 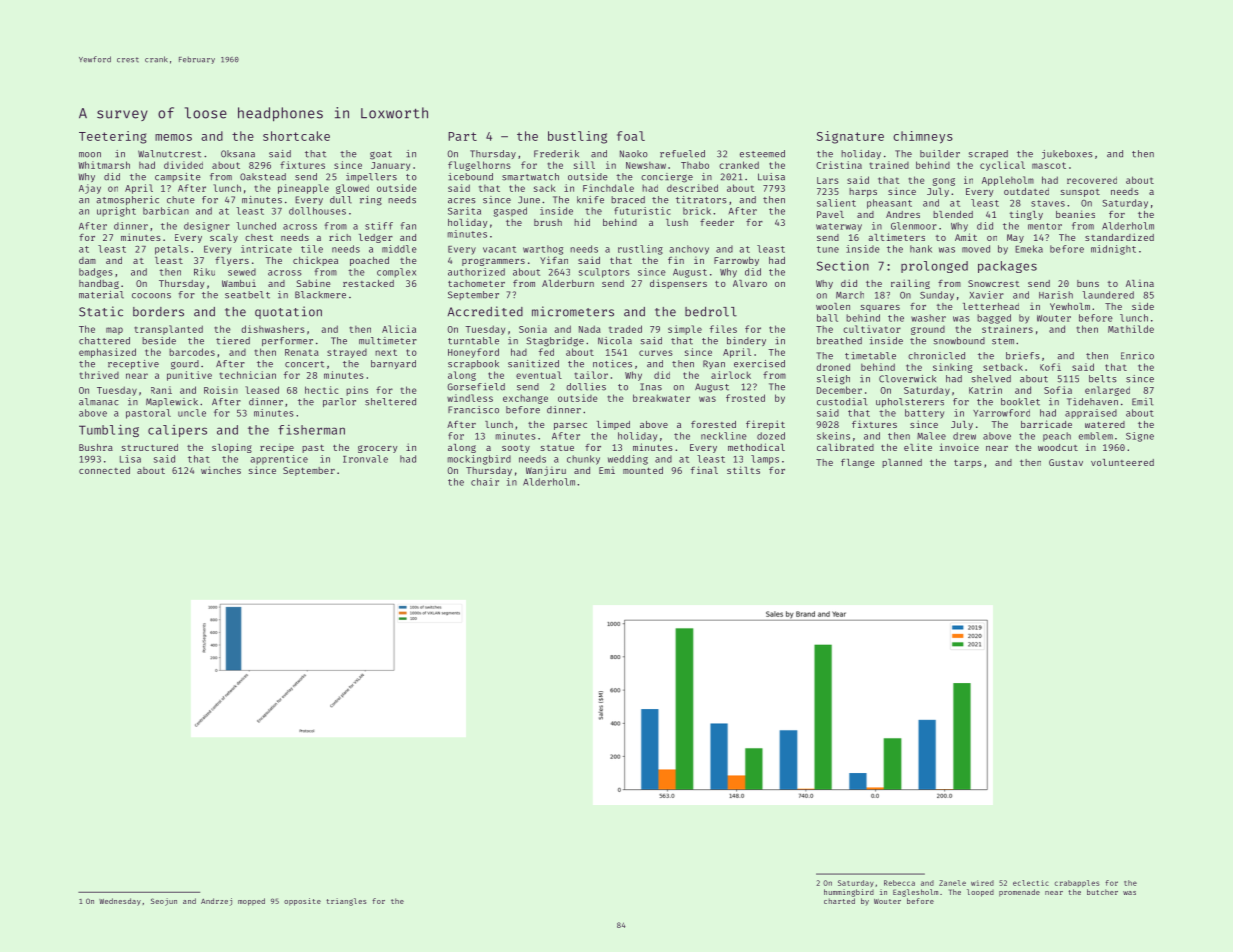 I want to click on hummingbird, so click(x=849, y=893).
